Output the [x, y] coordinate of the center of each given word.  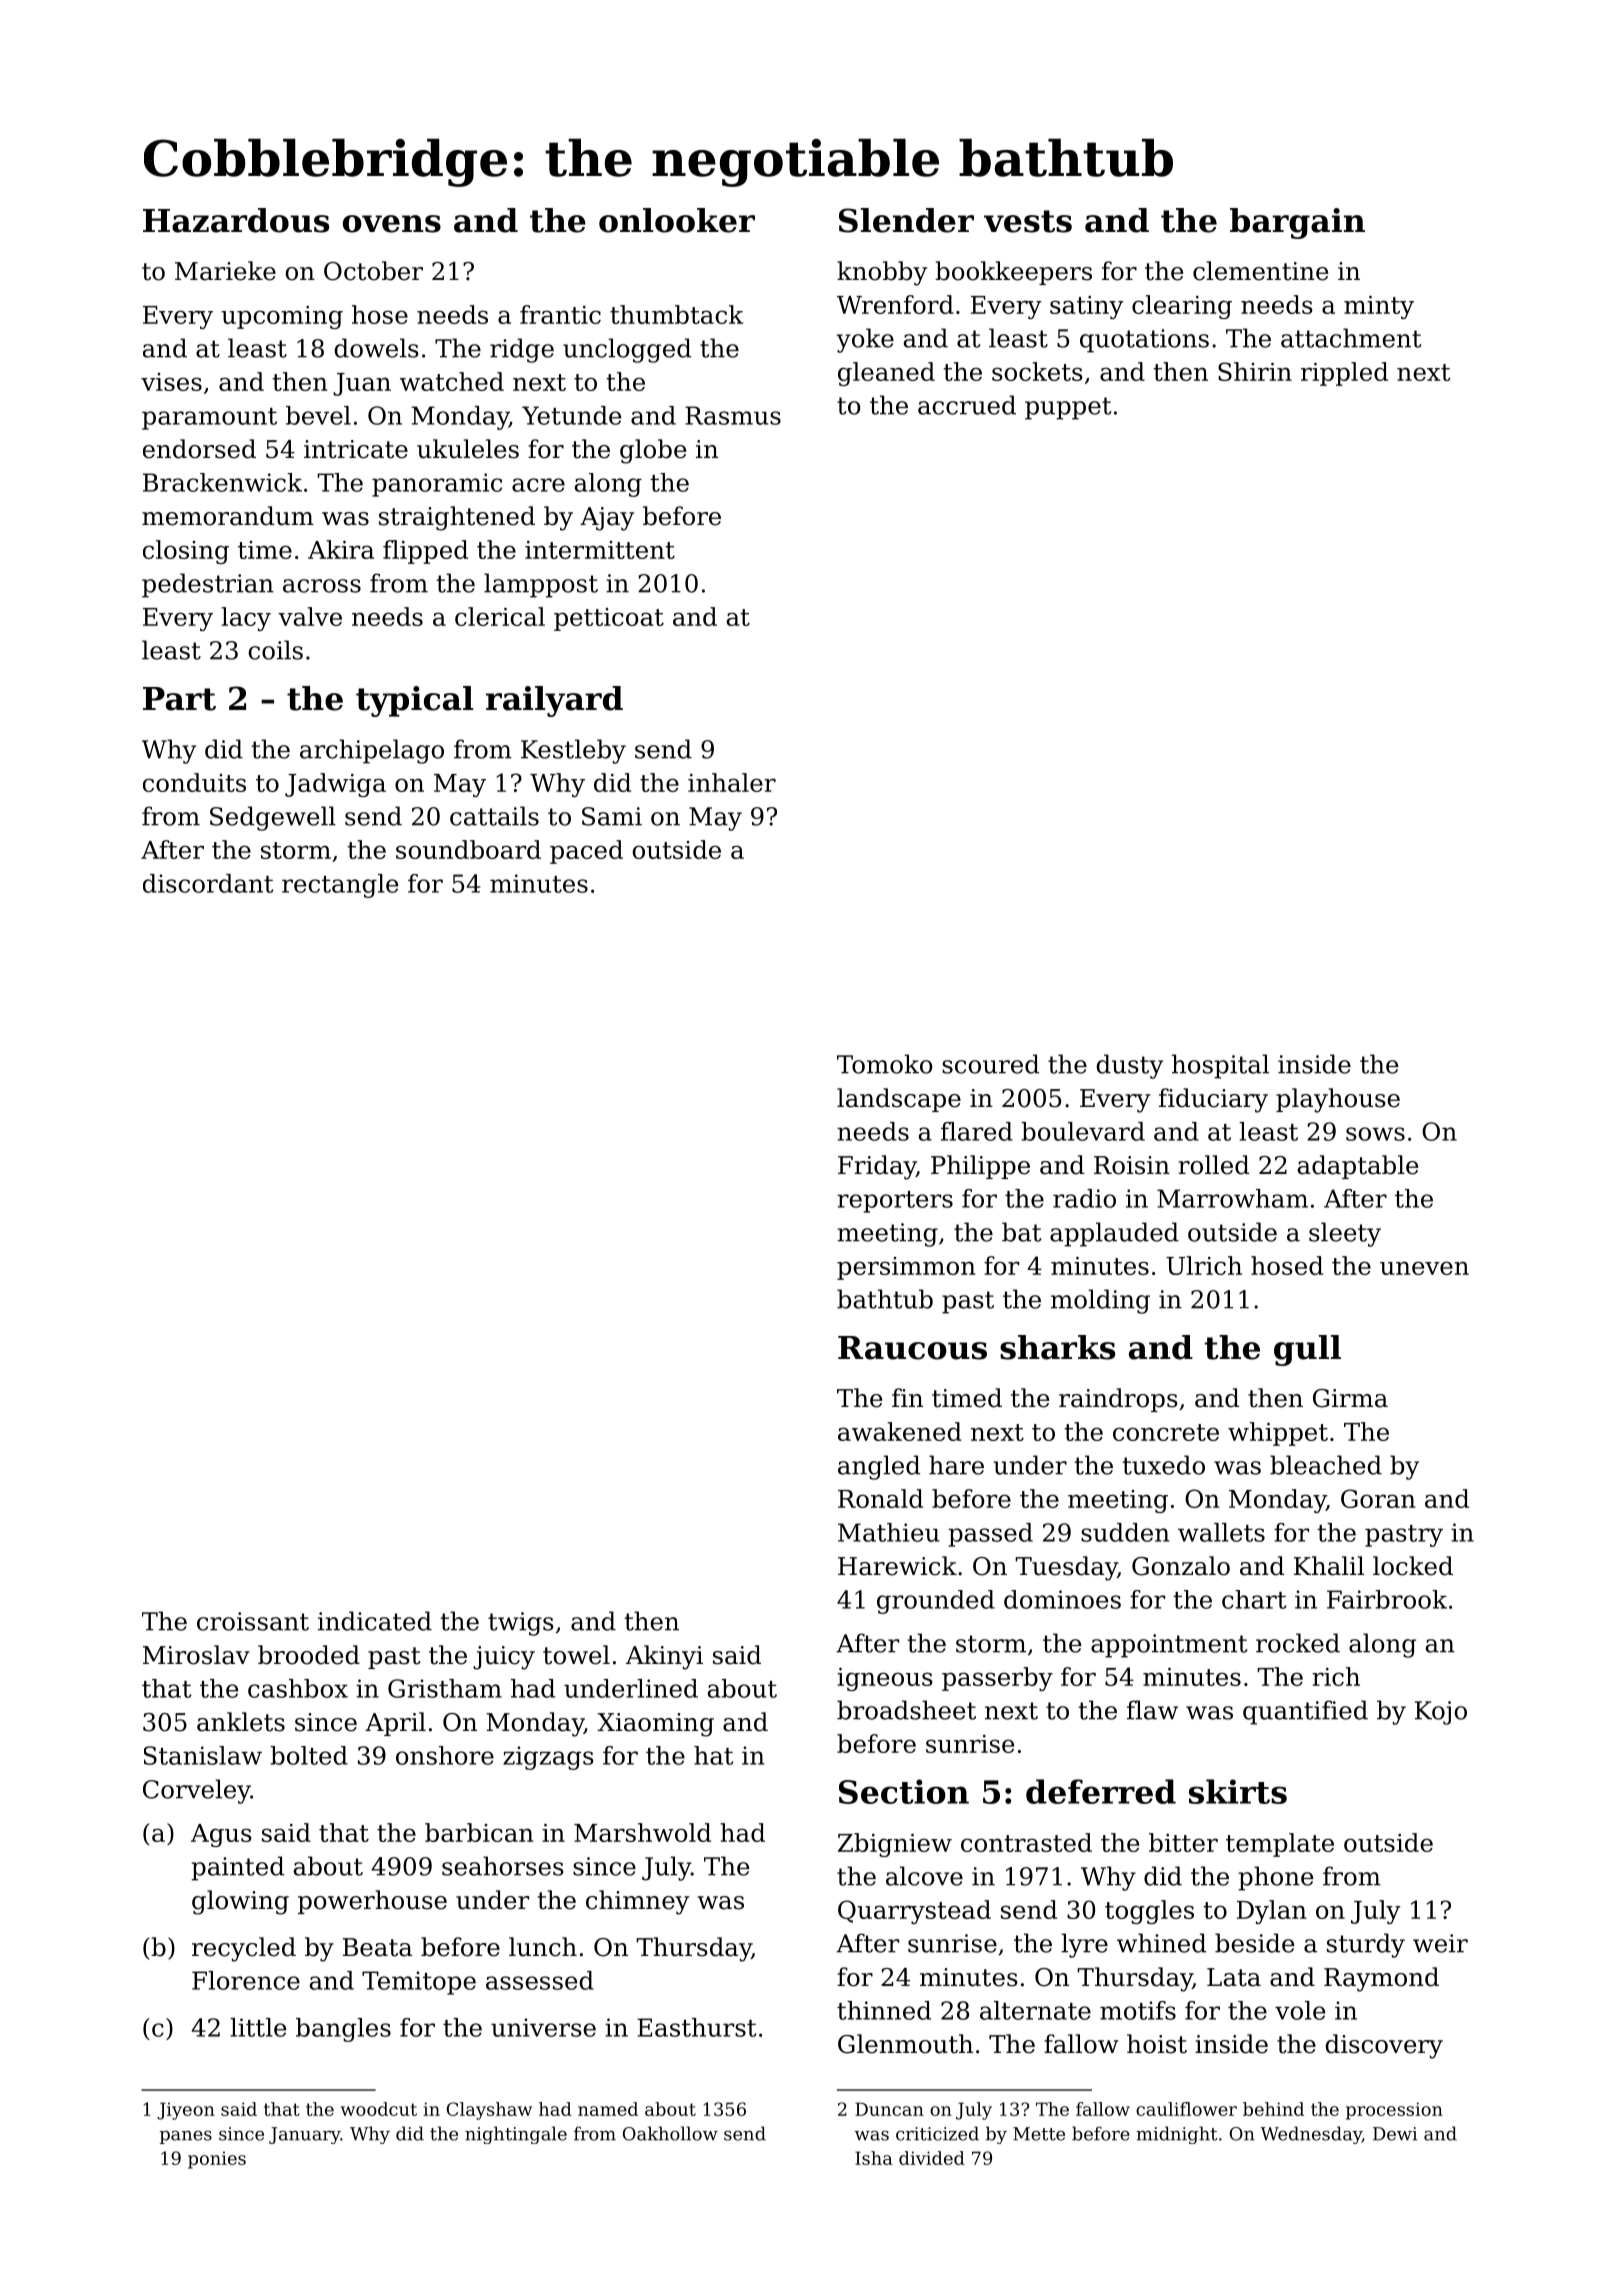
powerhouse [372, 1902]
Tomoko [884, 1064]
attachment [1351, 338]
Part [179, 699]
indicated [375, 1621]
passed [990, 1535]
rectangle [340, 886]
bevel [318, 415]
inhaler [732, 782]
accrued [967, 405]
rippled [1344, 374]
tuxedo [1164, 1465]
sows [1375, 1134]
